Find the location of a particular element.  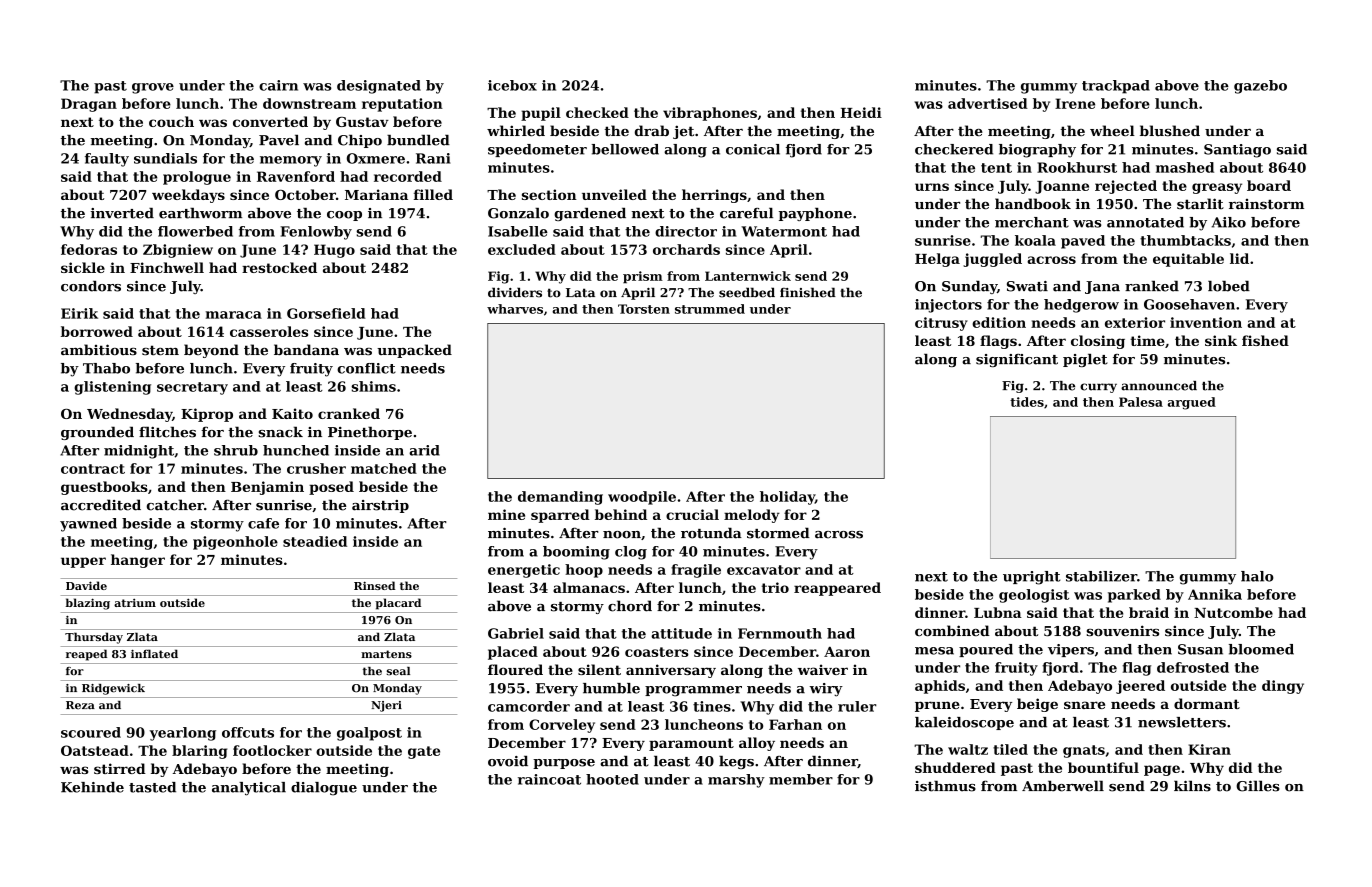

analytical is located at coordinates (249, 789).
